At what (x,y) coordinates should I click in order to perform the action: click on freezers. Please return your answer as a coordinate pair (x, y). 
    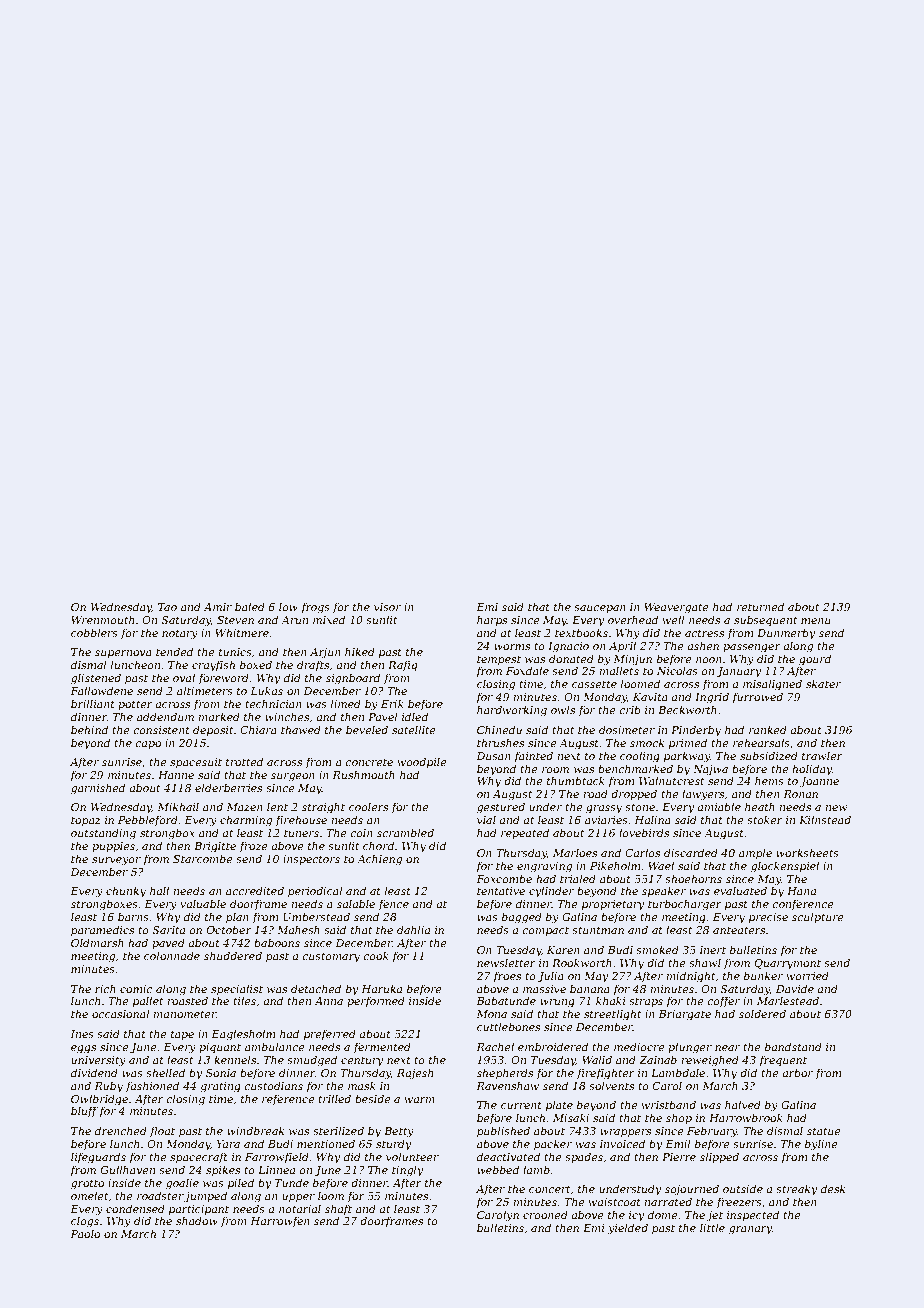
    Looking at the image, I should click on (739, 1202).
